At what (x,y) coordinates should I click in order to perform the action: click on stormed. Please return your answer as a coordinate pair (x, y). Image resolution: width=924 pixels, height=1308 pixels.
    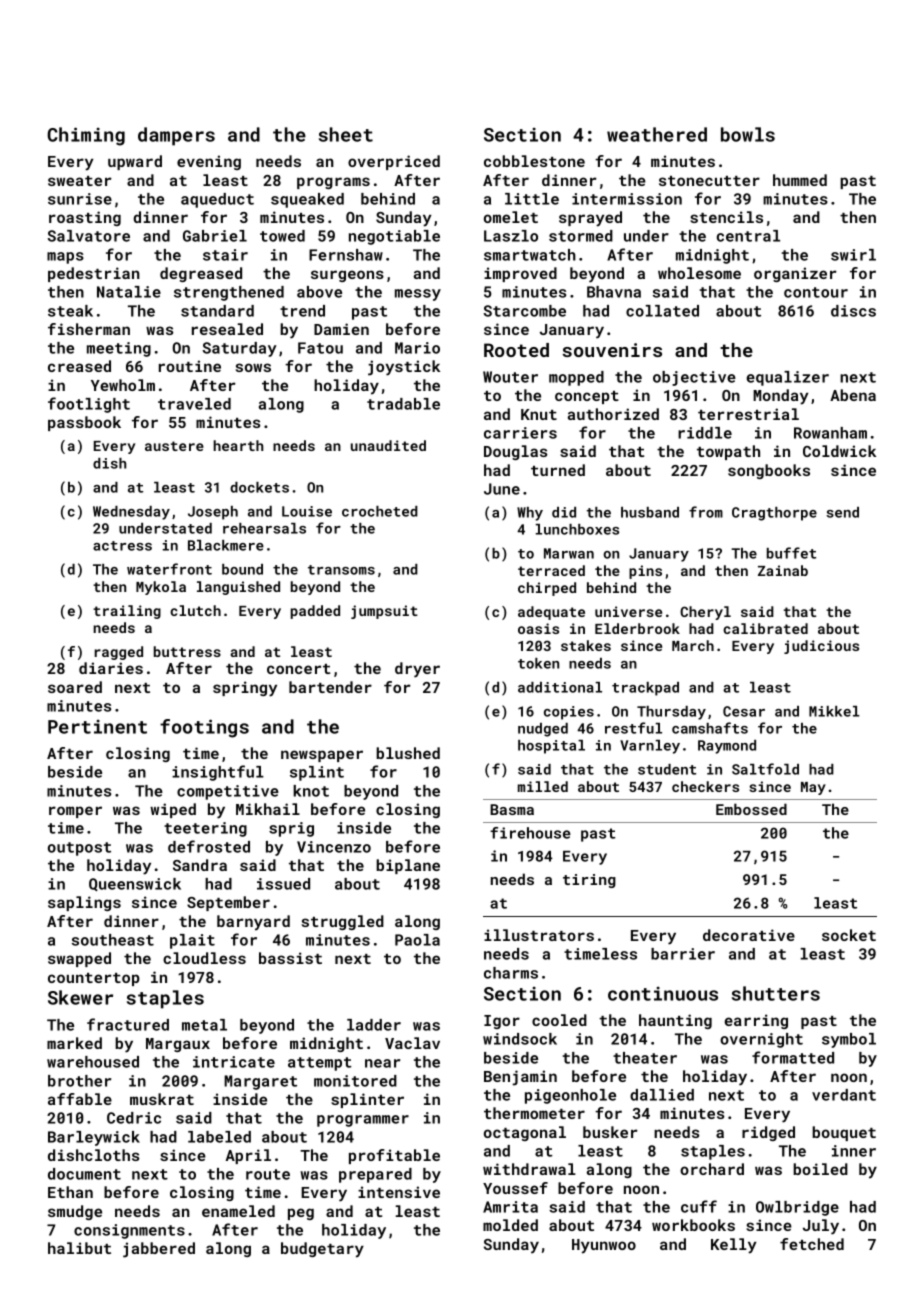
    Looking at the image, I should click on (581, 236).
